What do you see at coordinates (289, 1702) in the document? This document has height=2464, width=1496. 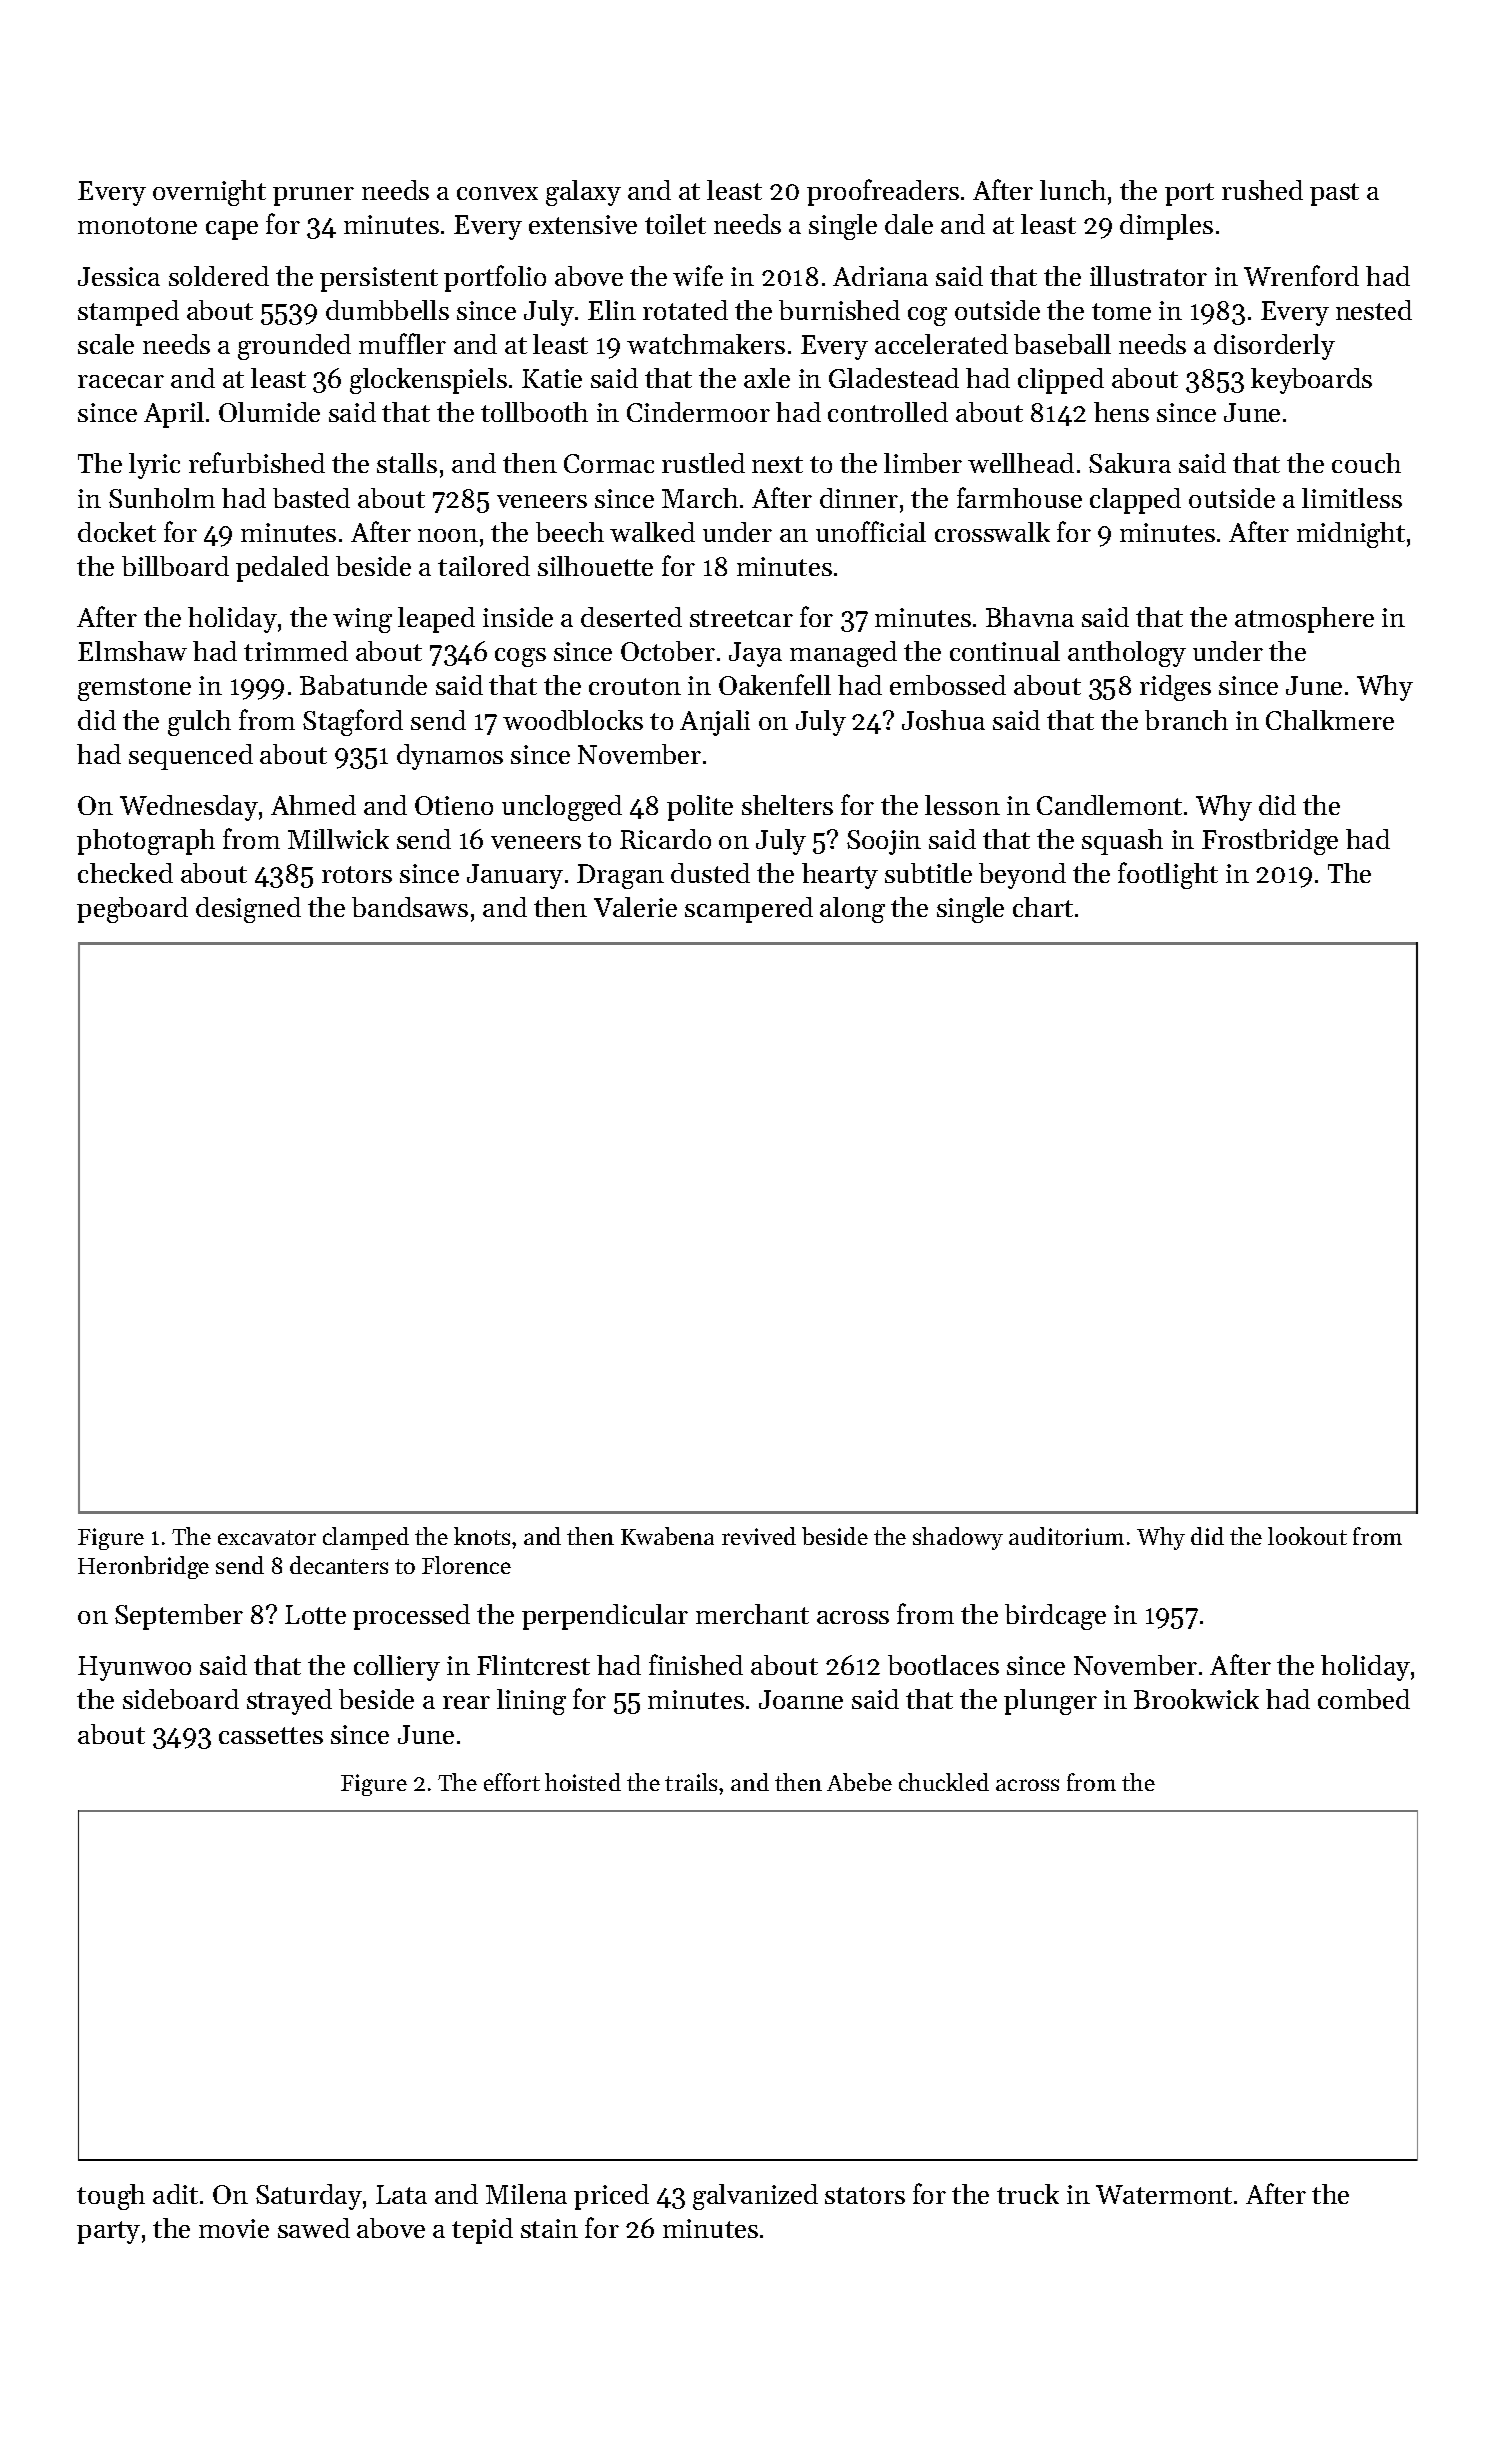 I see `strayed` at bounding box center [289, 1702].
